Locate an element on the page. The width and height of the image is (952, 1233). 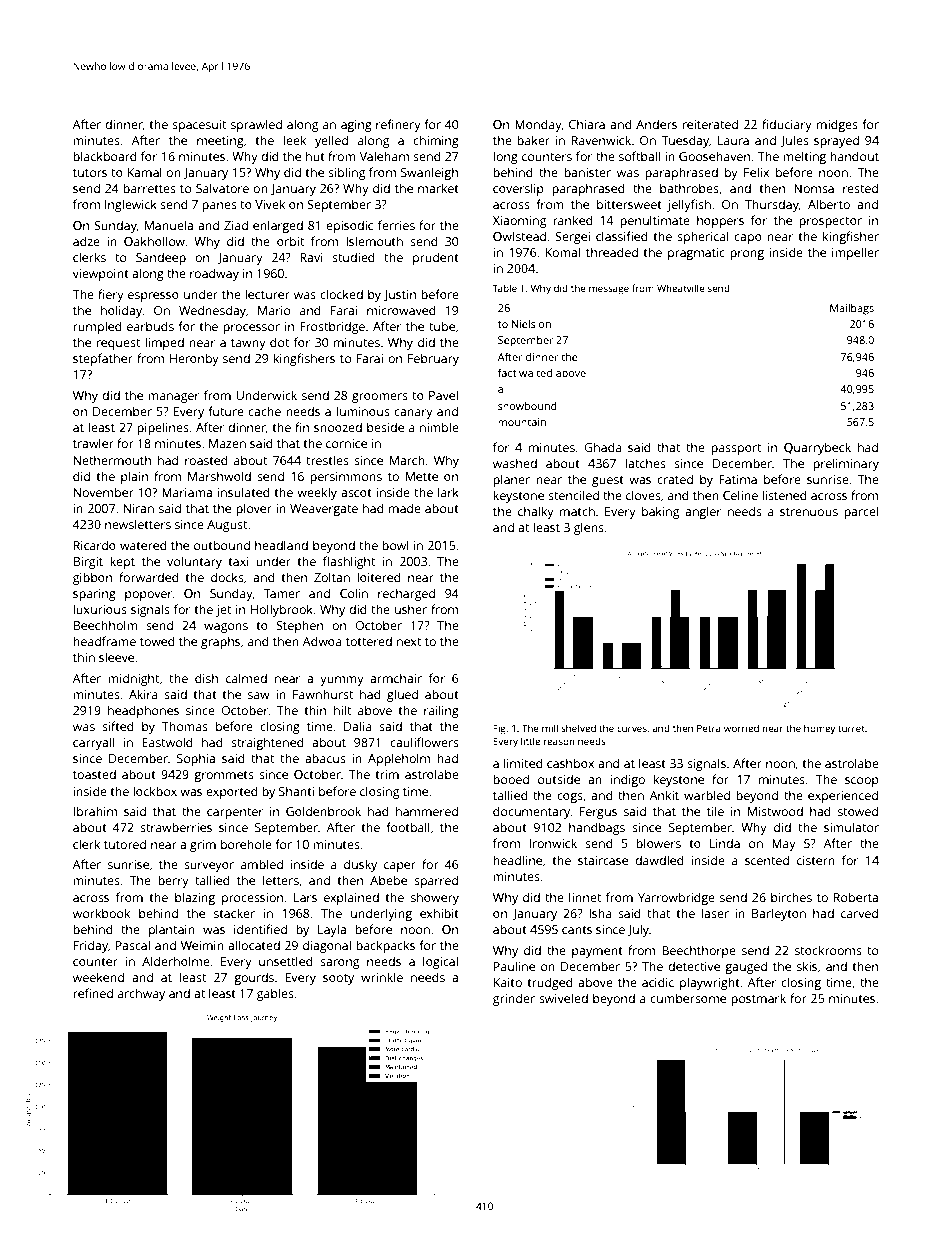
spacesuit is located at coordinates (199, 126).
